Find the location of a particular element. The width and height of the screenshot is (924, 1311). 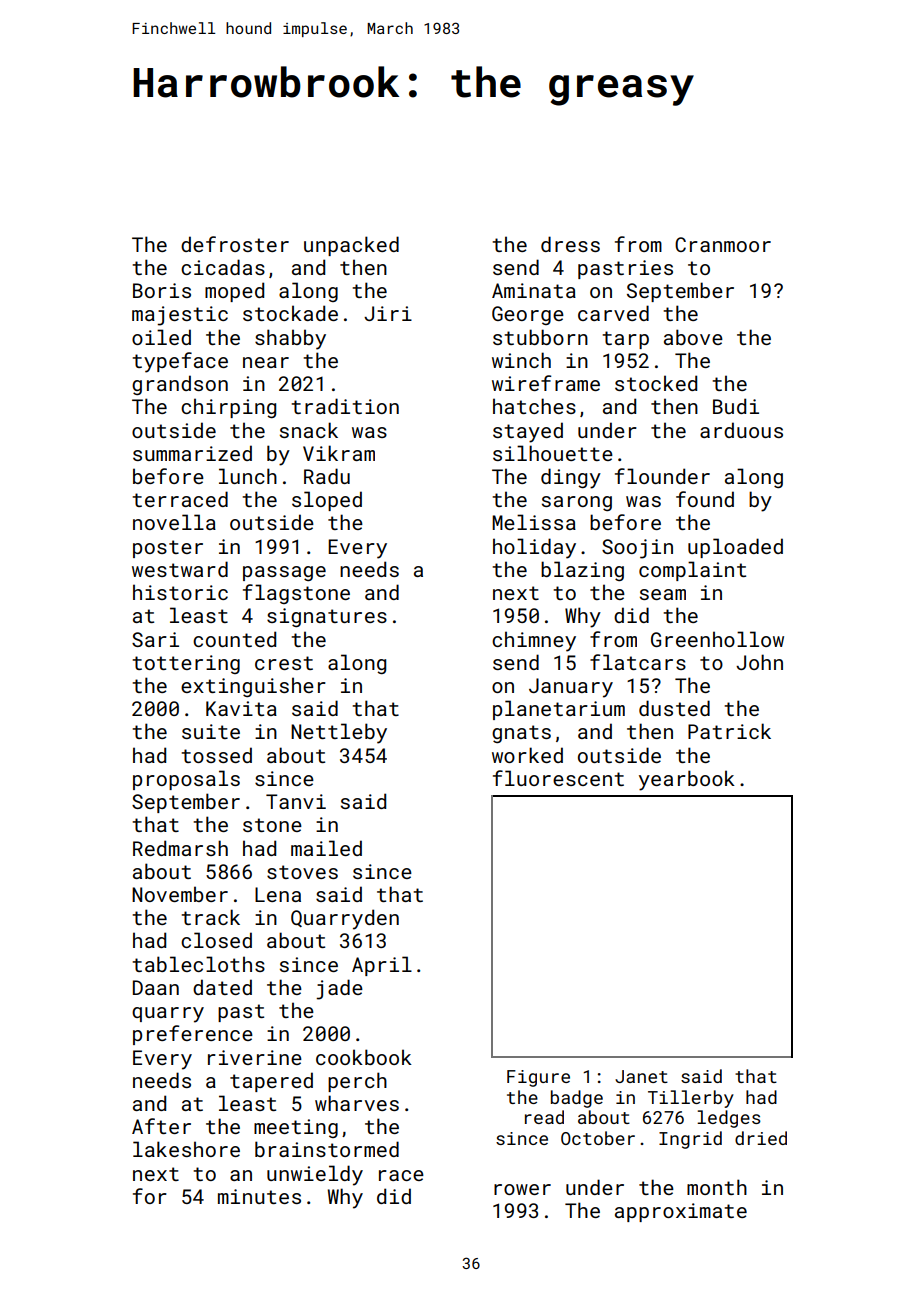

Tillerby is located at coordinates (691, 1099).
